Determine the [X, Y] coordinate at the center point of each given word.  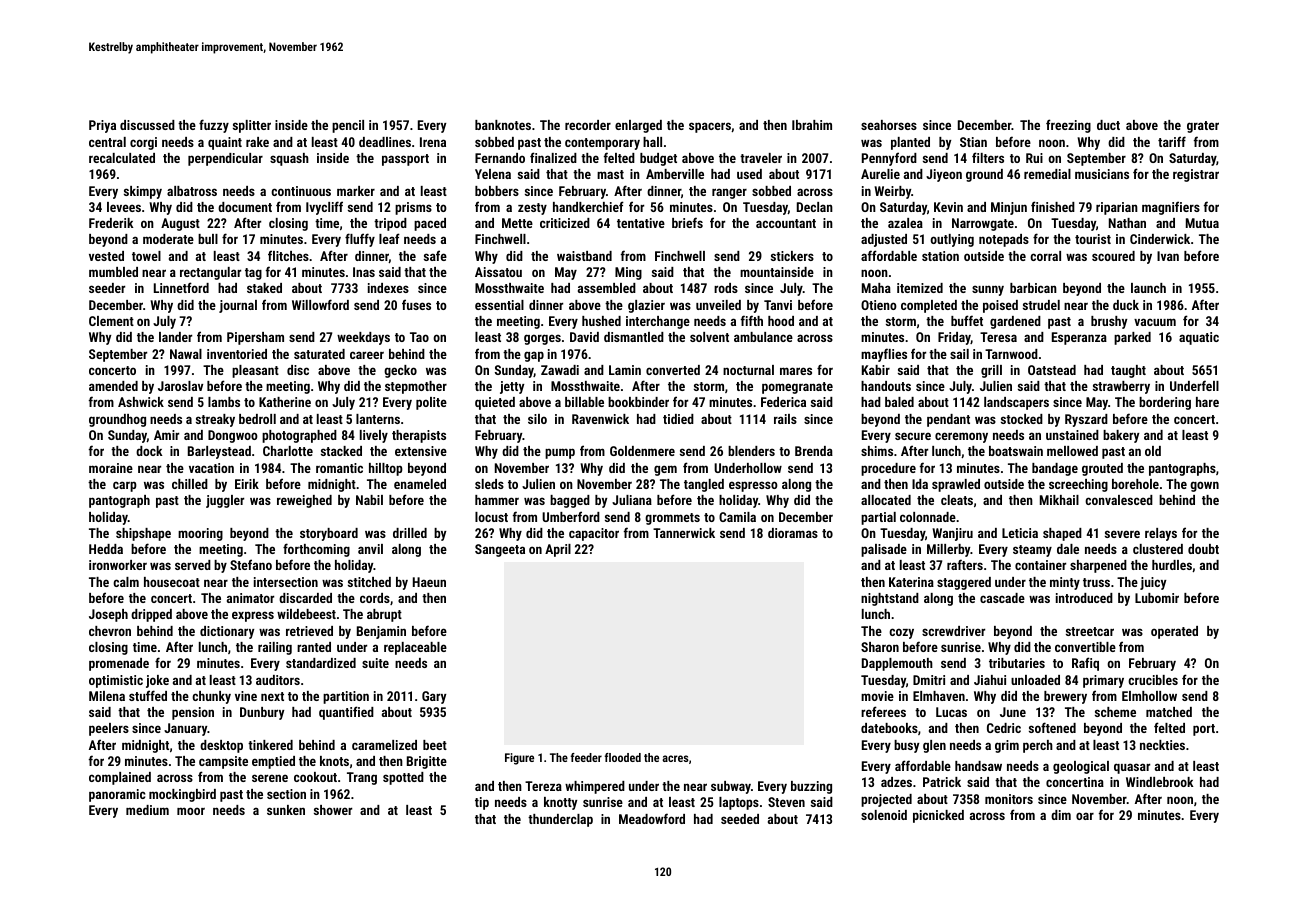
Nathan [1127, 223]
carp [125, 486]
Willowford [320, 304]
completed [929, 306]
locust [491, 517]
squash [289, 159]
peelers [109, 729]
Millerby [949, 550]
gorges [542, 339]
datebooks [889, 728]
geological [1081, 767]
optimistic [116, 681]
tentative [641, 223]
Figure [519, 759]
